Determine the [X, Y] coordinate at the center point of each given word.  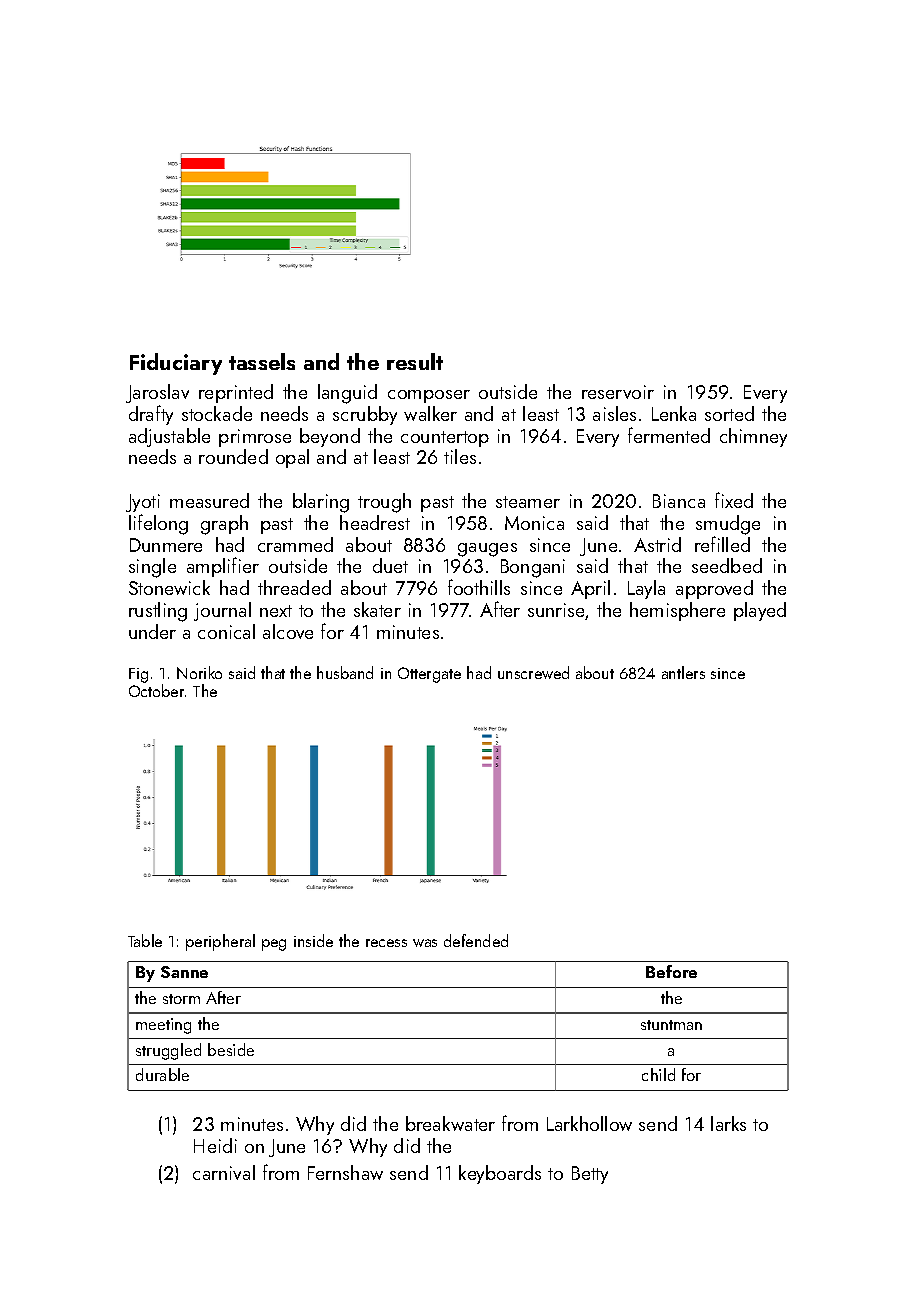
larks [728, 1123]
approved [714, 589]
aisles [614, 413]
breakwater [450, 1123]
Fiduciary [176, 364]
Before [671, 971]
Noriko [199, 672]
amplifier [223, 567]
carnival [224, 1172]
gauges [487, 550]
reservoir [618, 392]
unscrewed [533, 672]
